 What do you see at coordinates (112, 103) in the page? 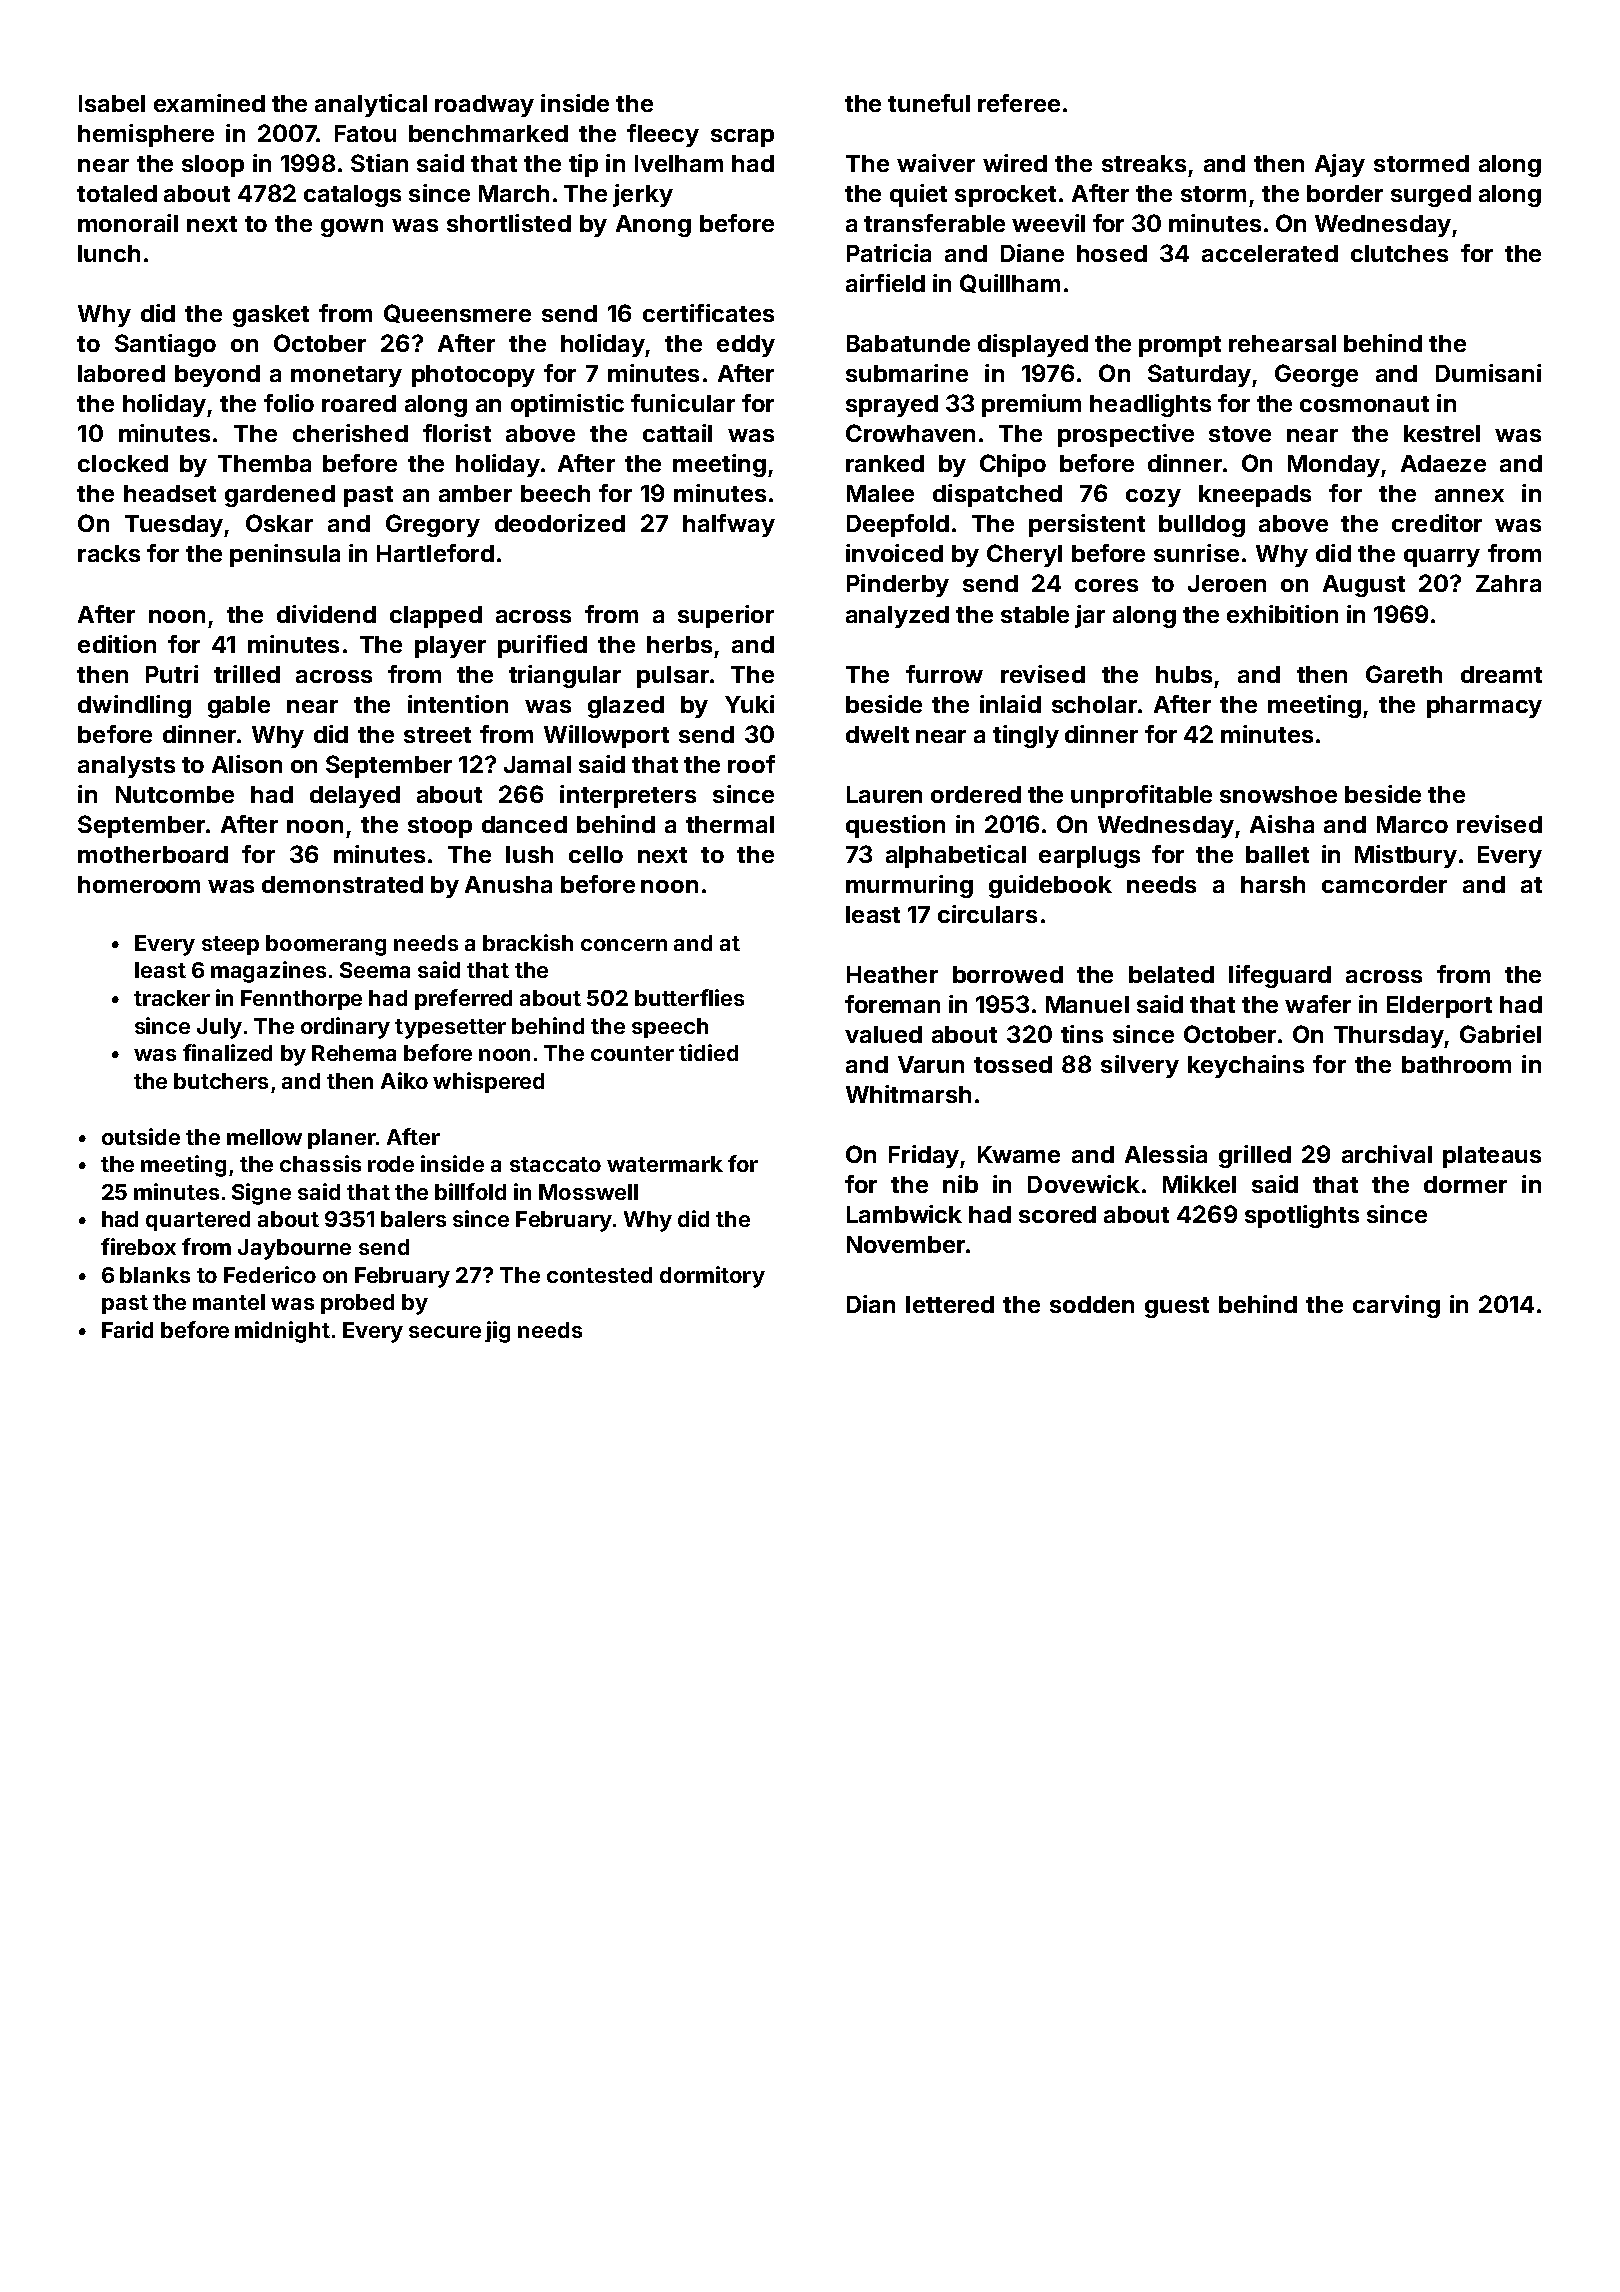
I see `Isabel` at bounding box center [112, 103].
